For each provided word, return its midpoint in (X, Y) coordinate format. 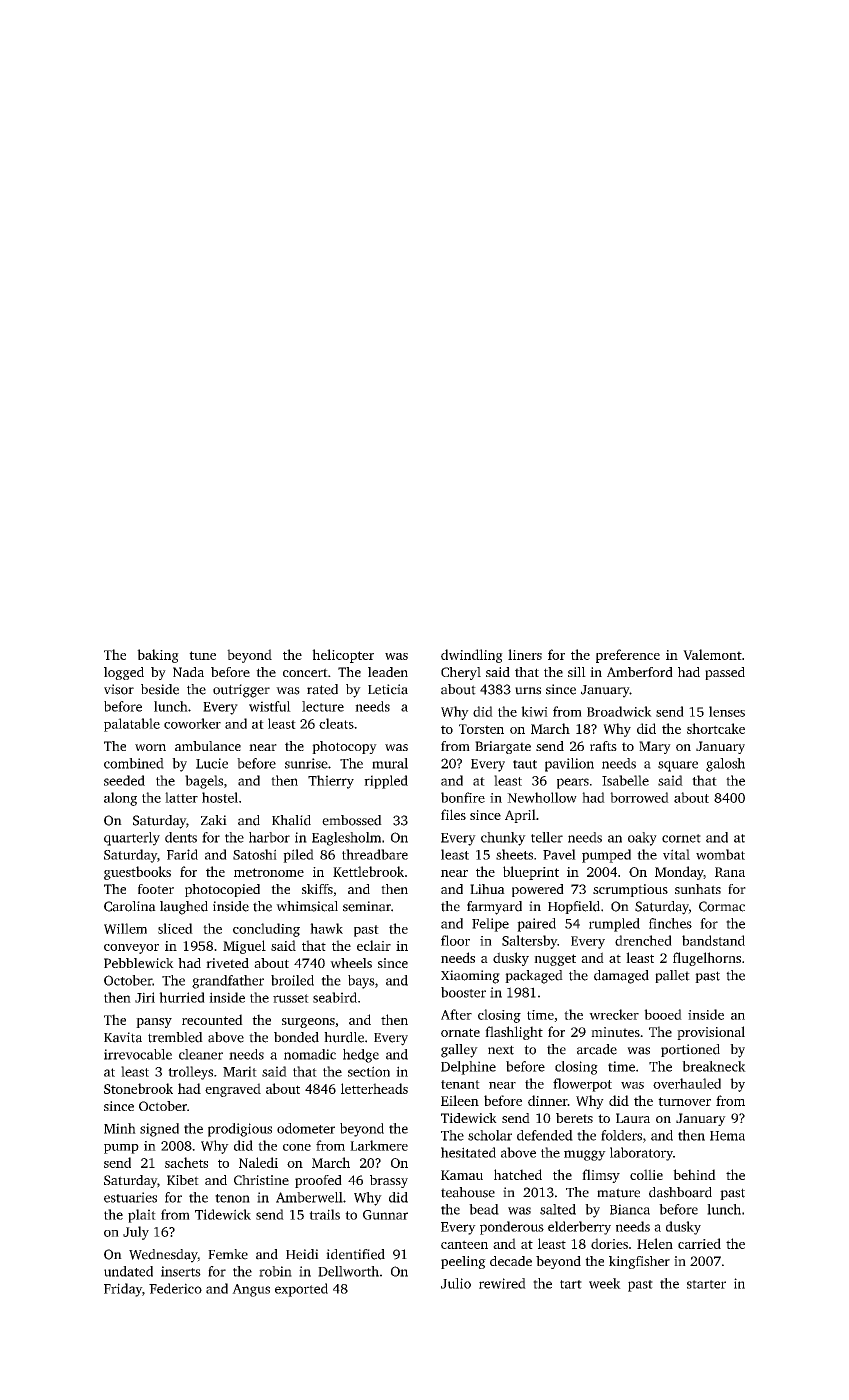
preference (628, 656)
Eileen (460, 1100)
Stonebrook (138, 1088)
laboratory (641, 1154)
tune (202, 655)
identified (355, 1254)
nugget (555, 960)
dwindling (472, 656)
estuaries (130, 1197)
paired (536, 925)
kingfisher (639, 1262)
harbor (269, 837)
